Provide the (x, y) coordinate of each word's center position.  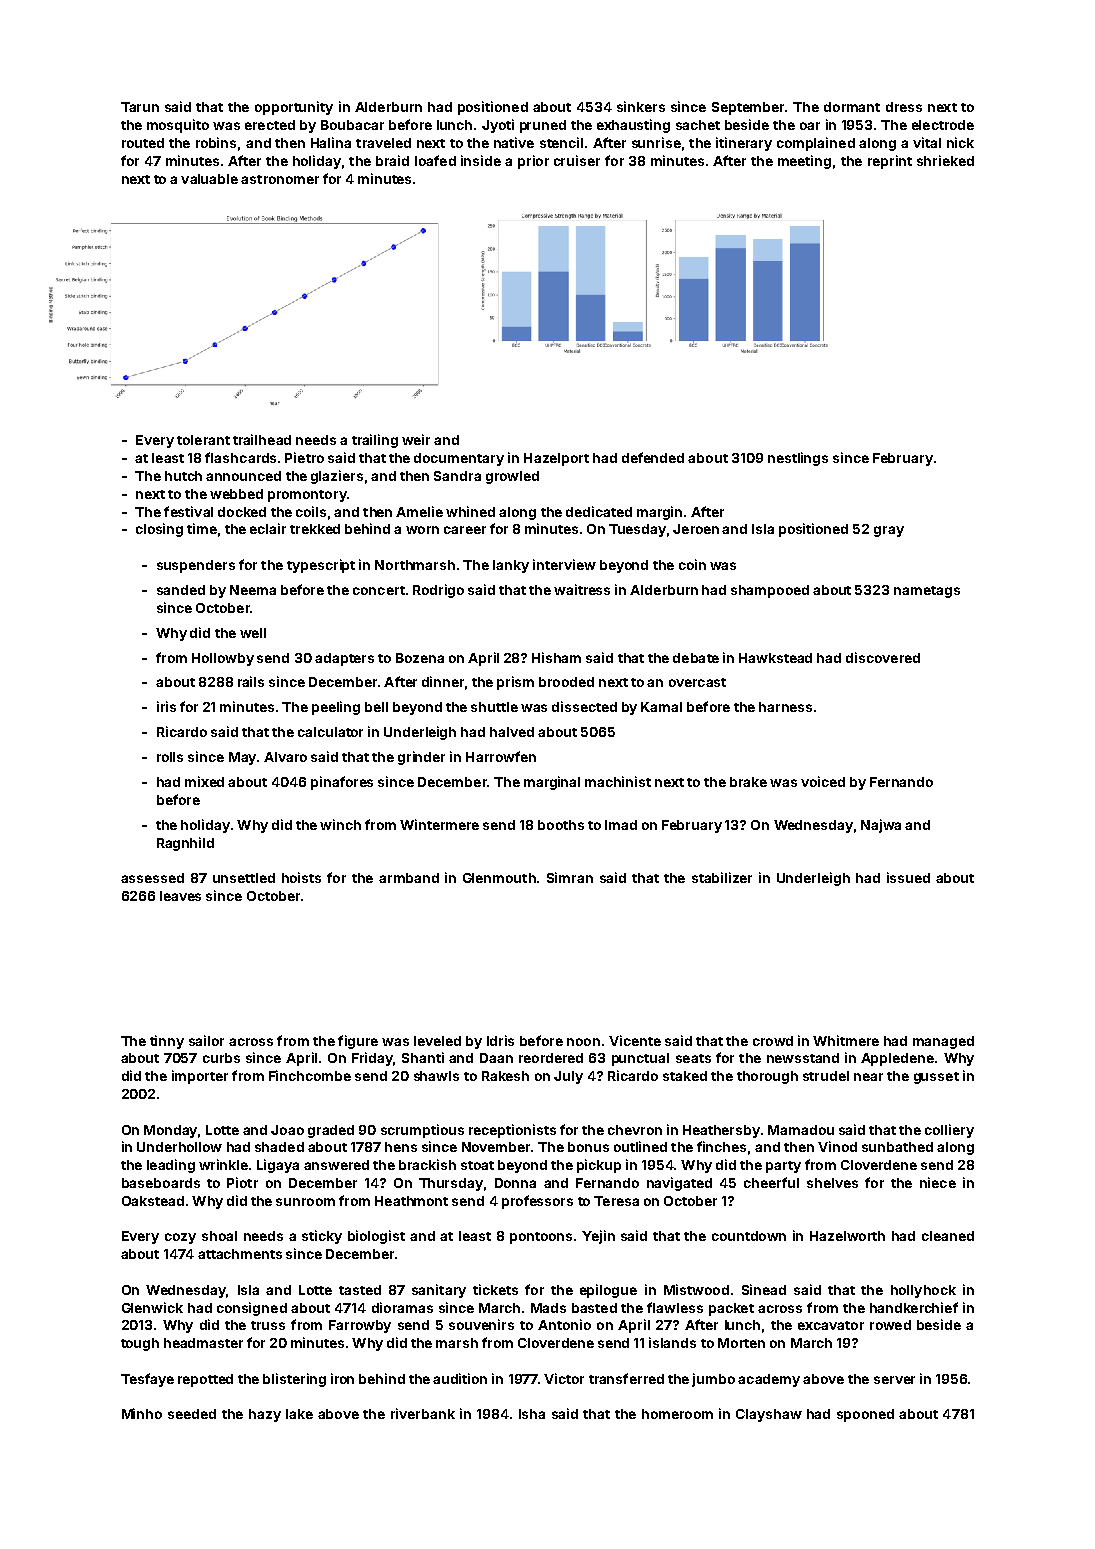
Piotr (242, 1182)
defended (653, 457)
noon (583, 1042)
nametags (927, 592)
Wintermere (439, 824)
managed (943, 1042)
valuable (209, 179)
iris (166, 706)
